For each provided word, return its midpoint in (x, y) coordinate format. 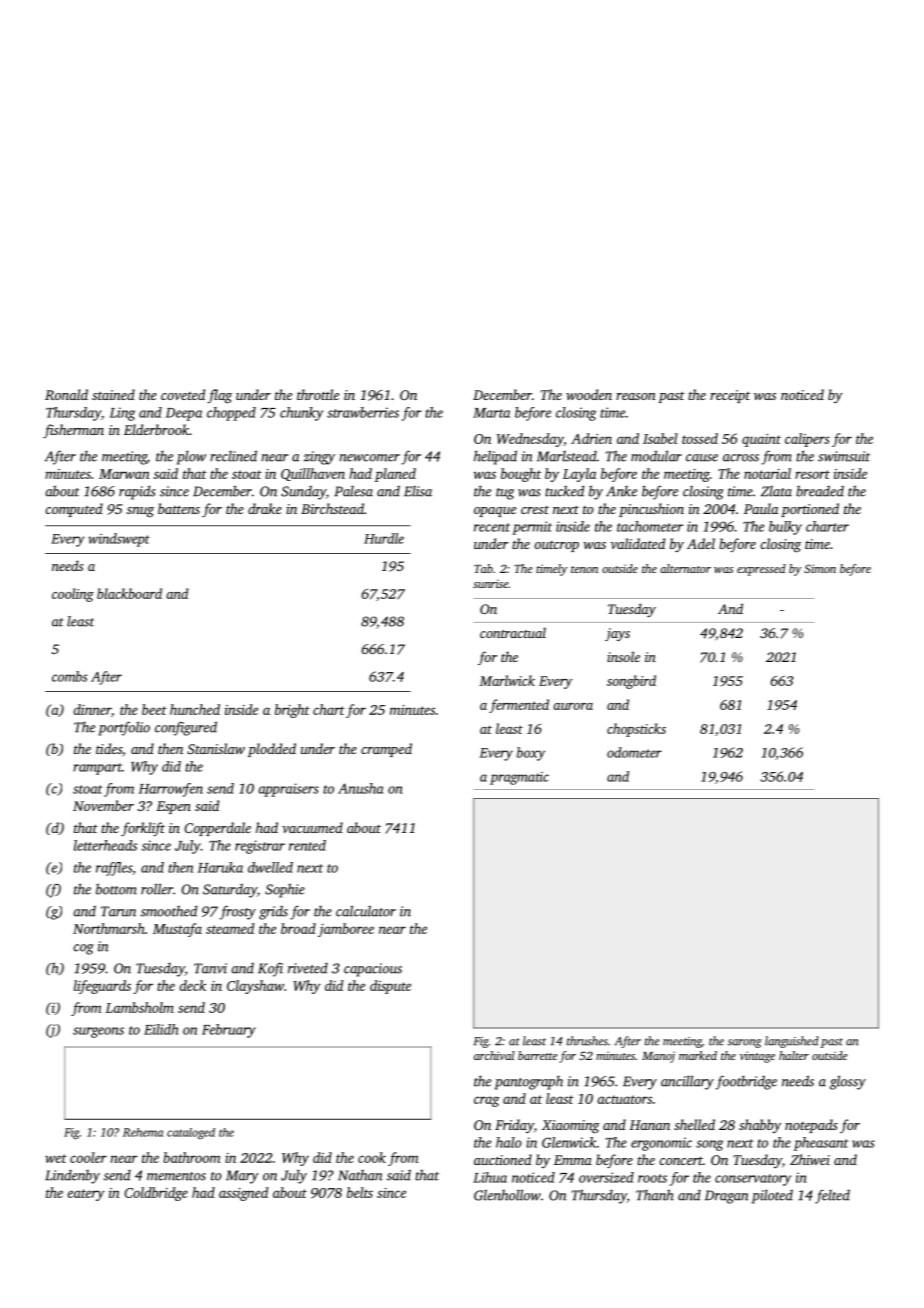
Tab (483, 568)
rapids (137, 492)
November (103, 805)
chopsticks (636, 730)
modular (656, 456)
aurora (573, 706)
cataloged (191, 1134)
